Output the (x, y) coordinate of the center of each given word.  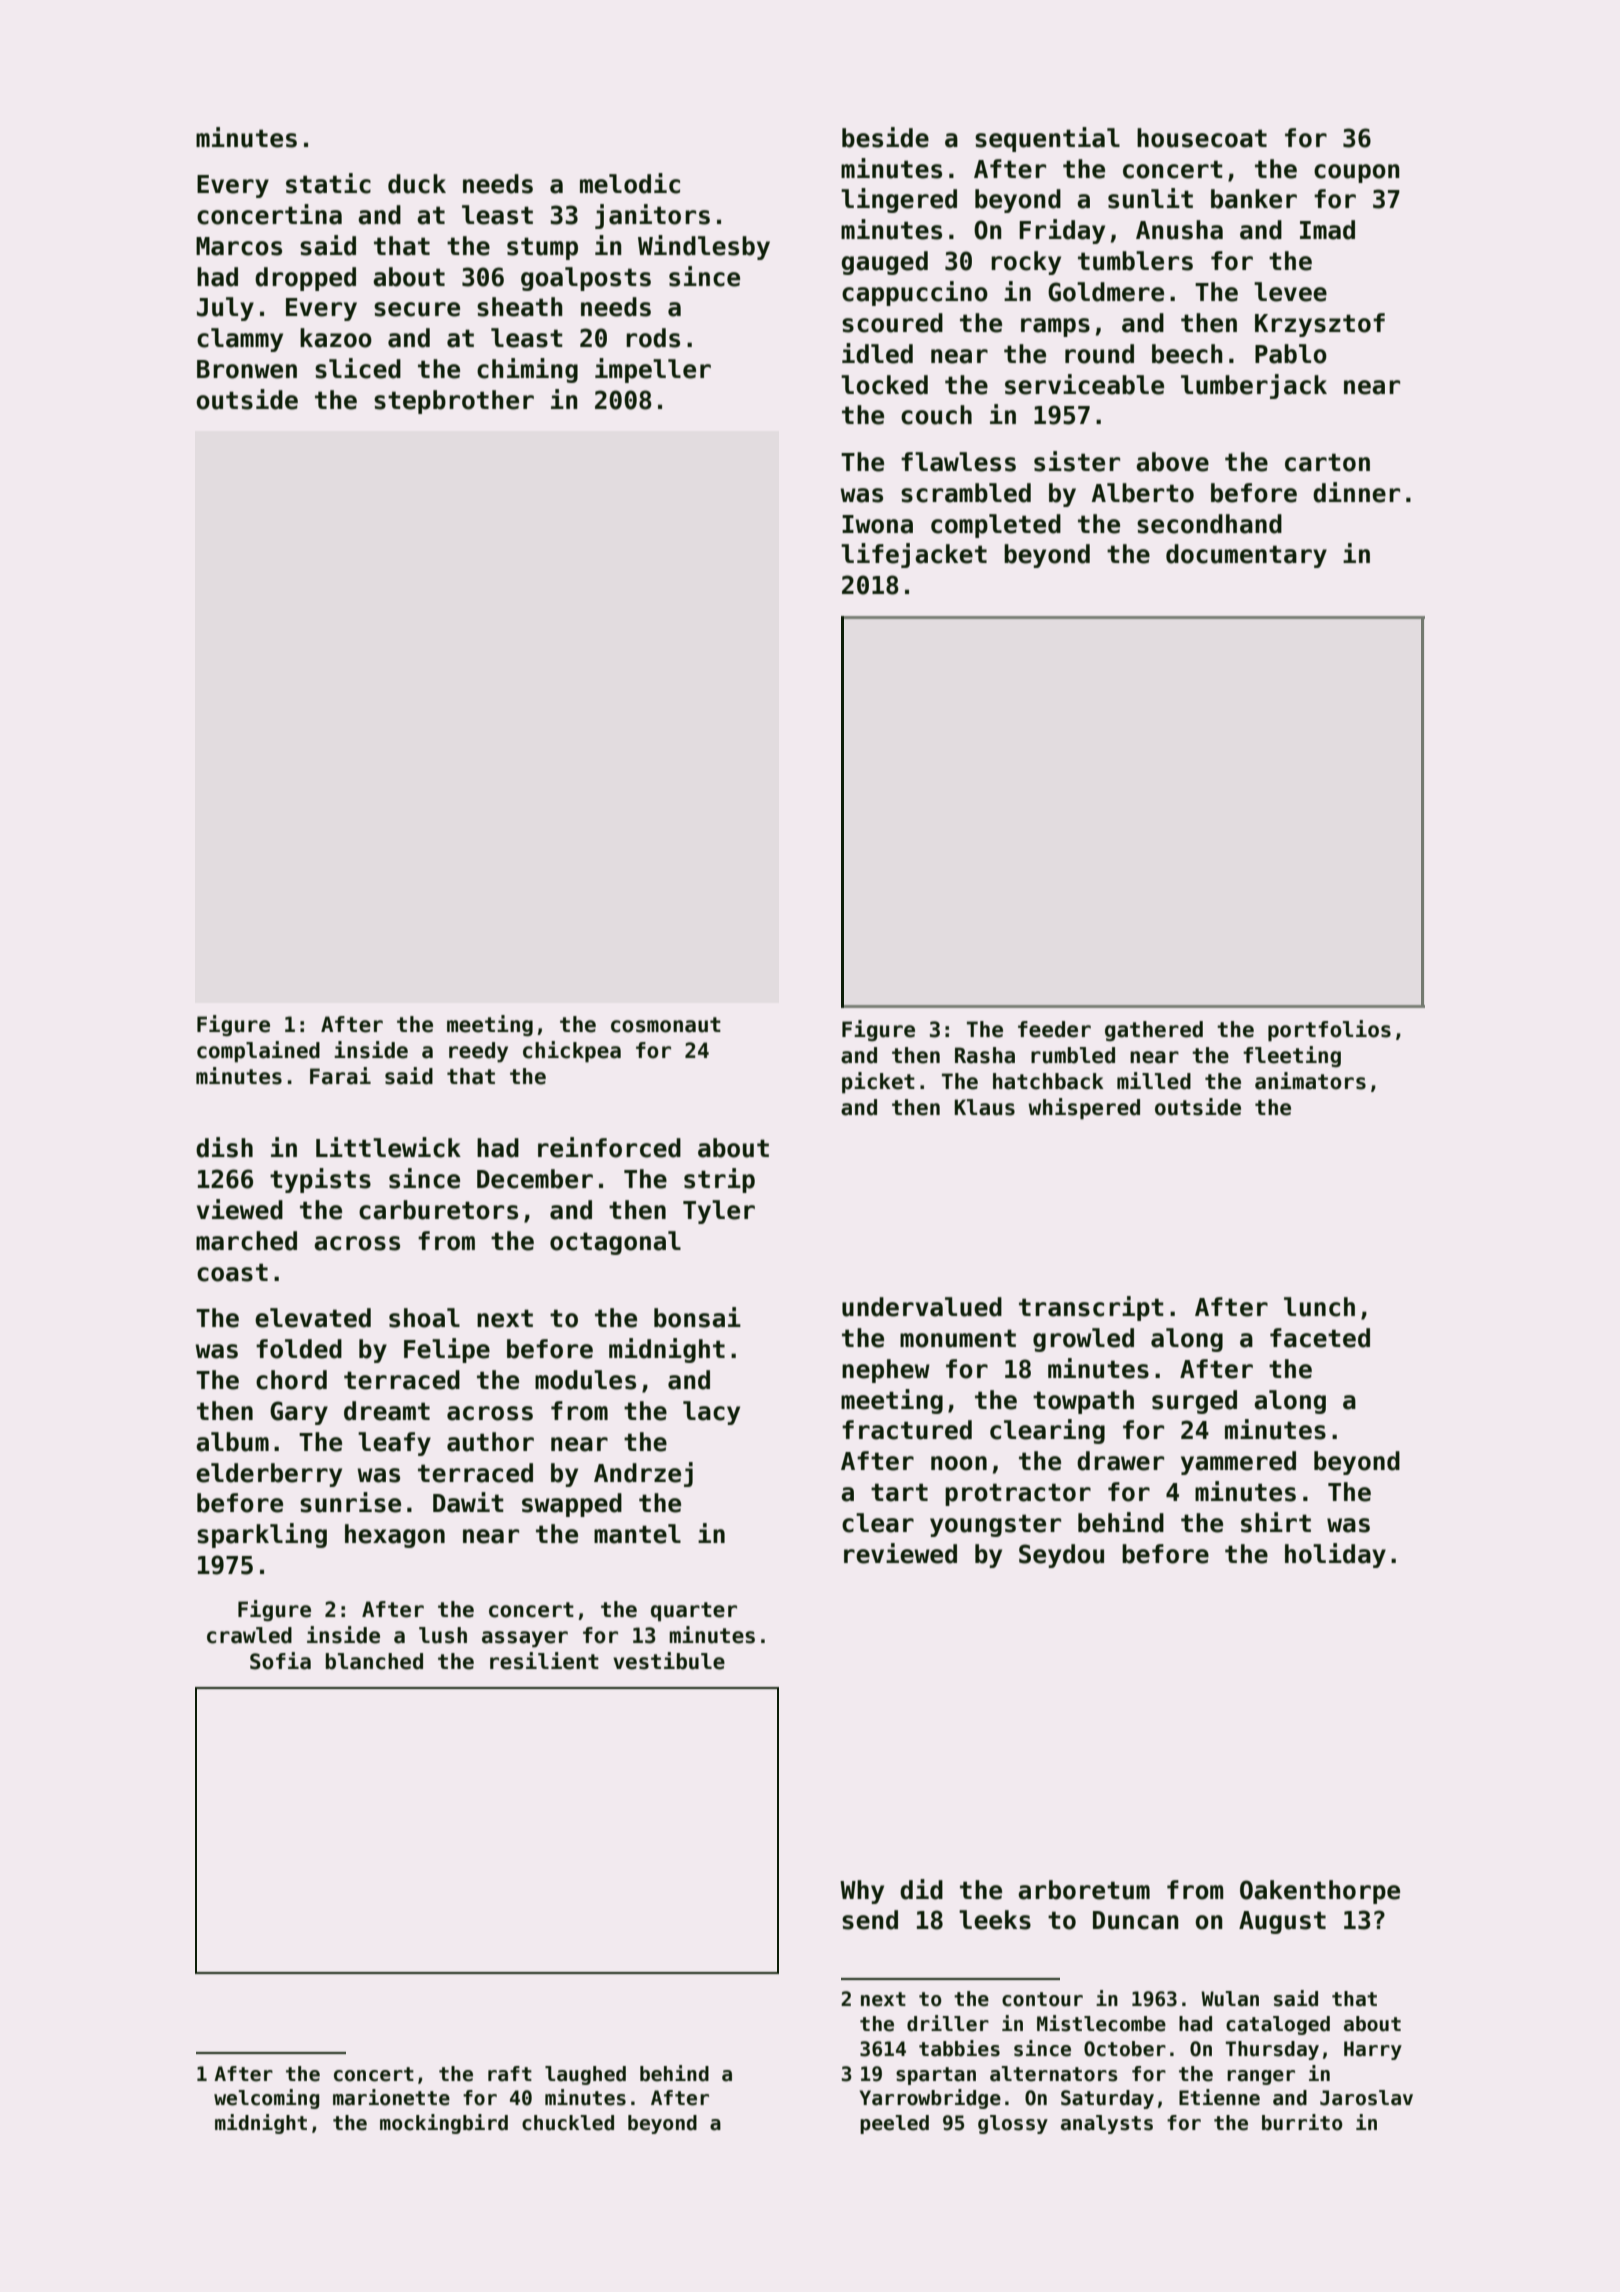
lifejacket (914, 555)
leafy (394, 1444)
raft (510, 2074)
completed (996, 526)
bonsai (697, 1317)
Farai (340, 1076)
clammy (240, 340)
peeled (894, 2124)
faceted (1320, 1338)
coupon (1357, 173)
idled (877, 353)
